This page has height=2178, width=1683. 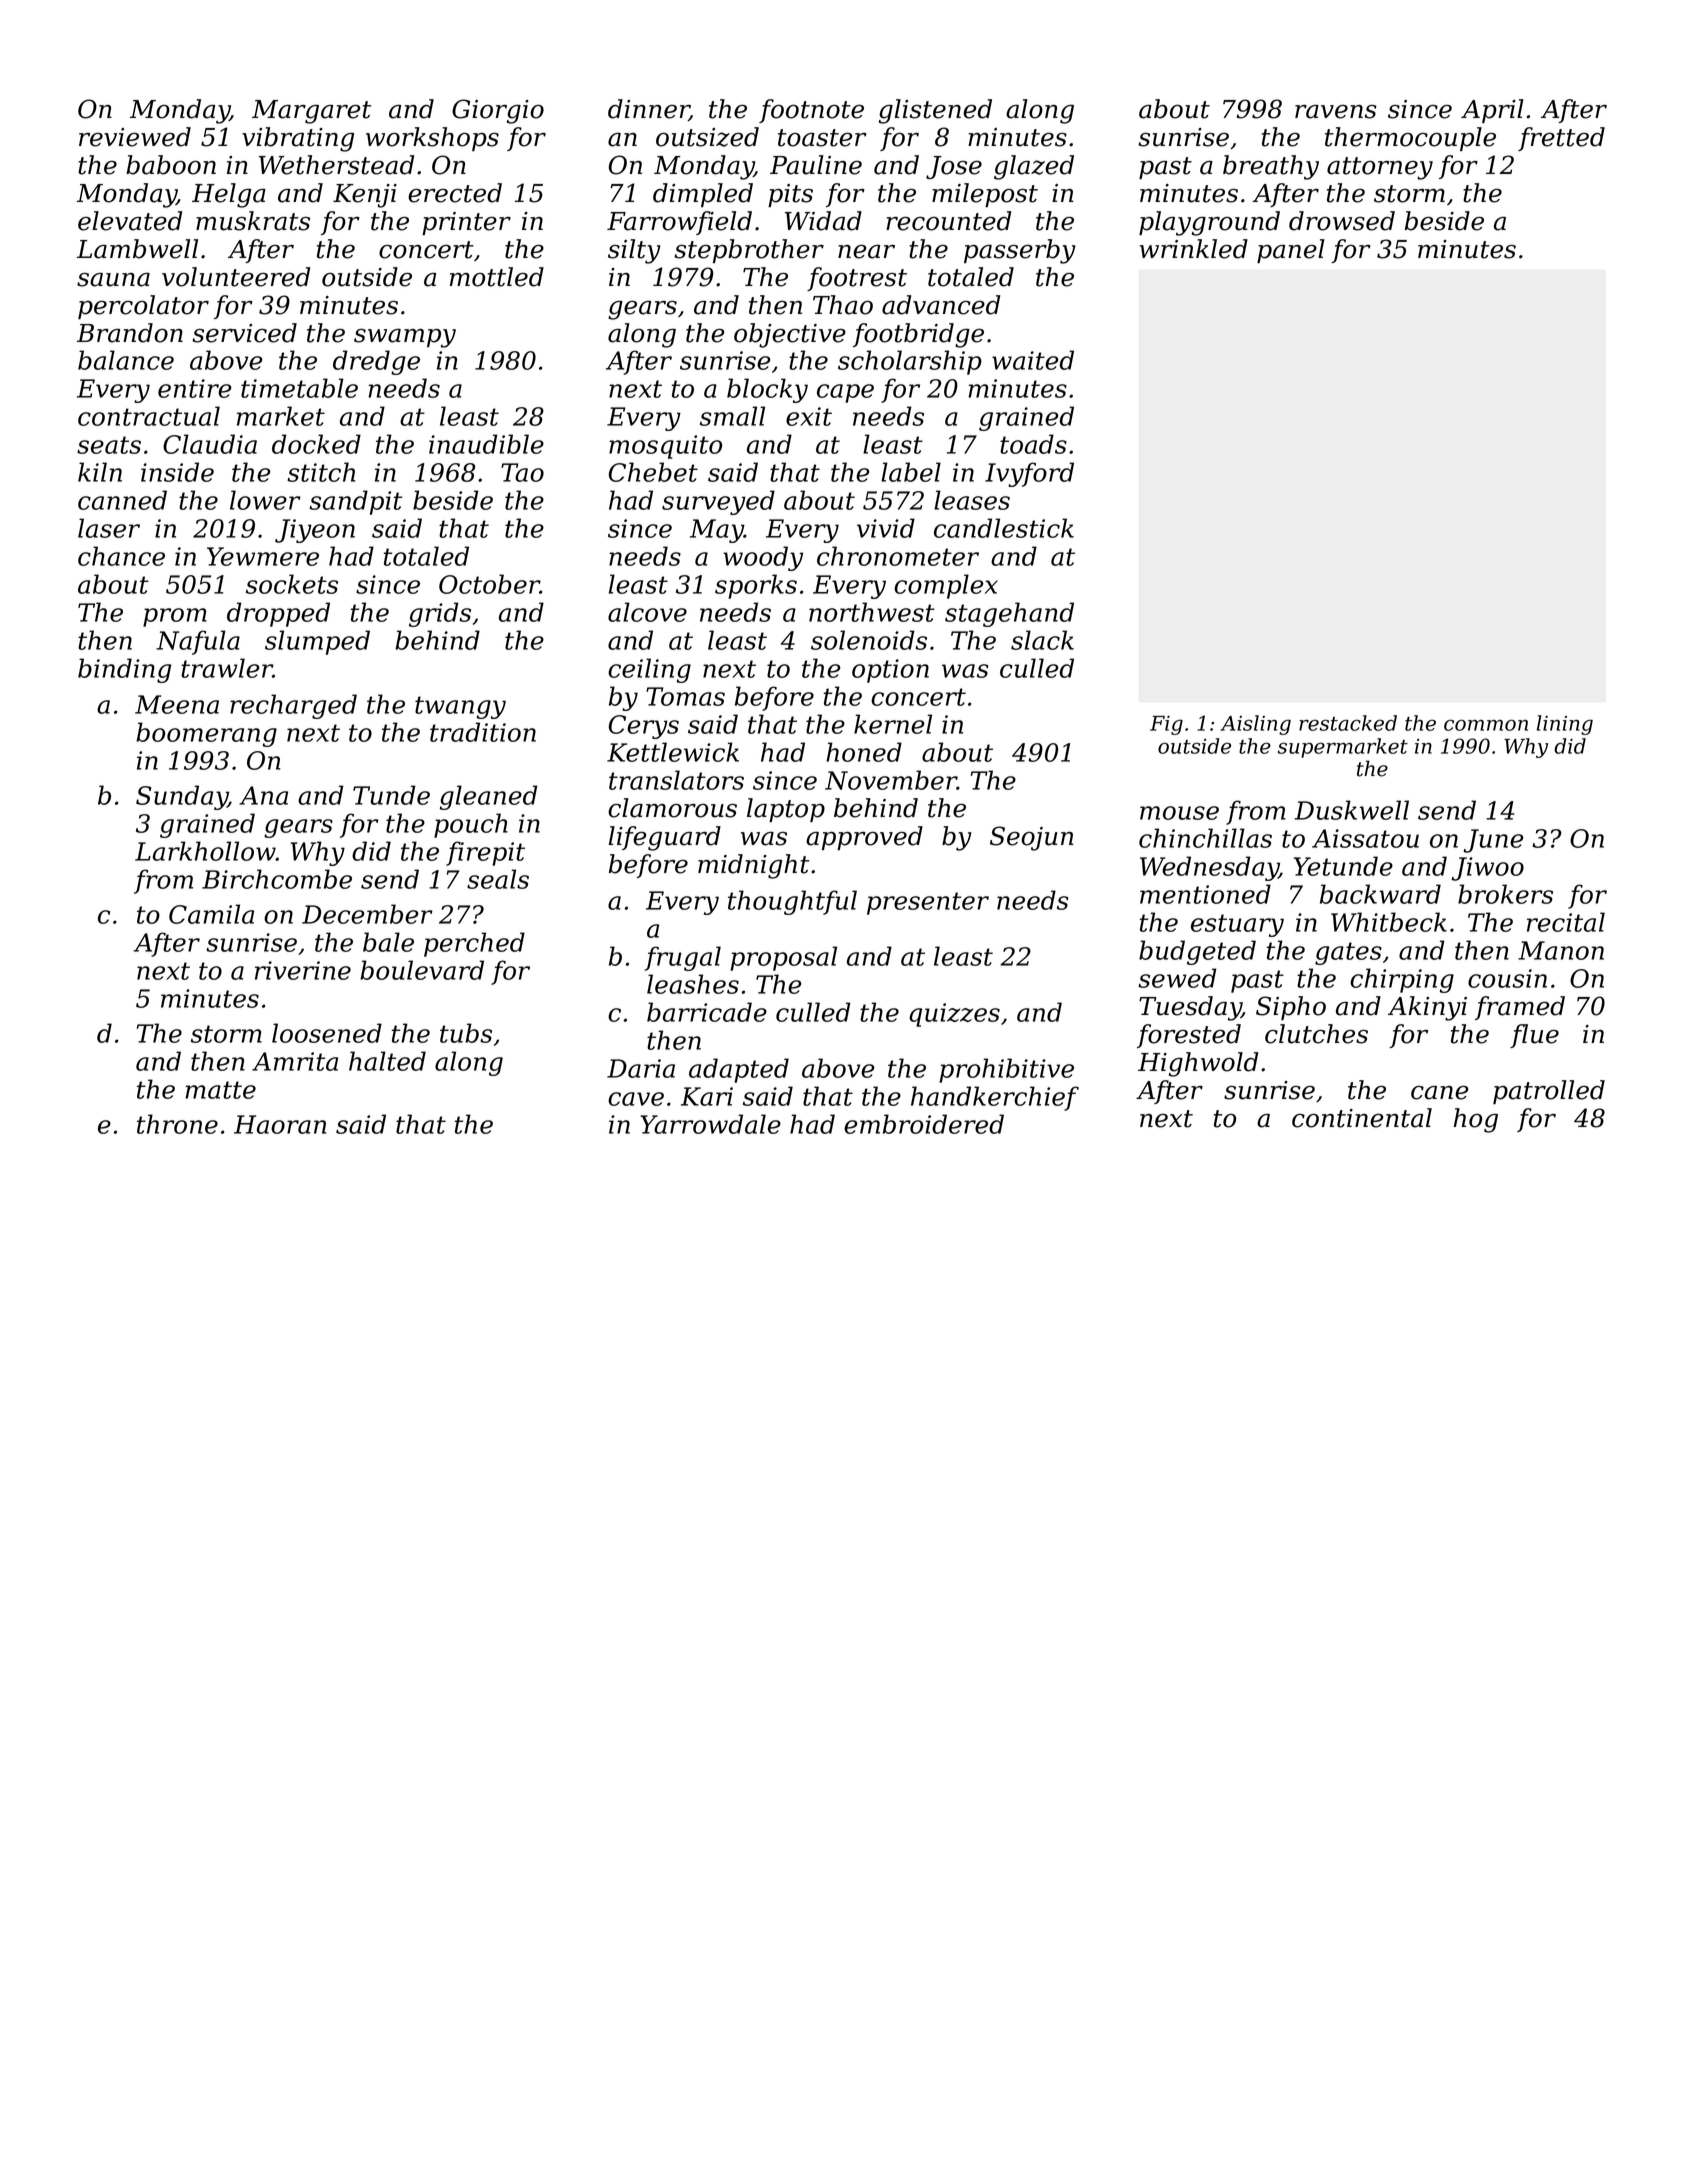 I want to click on dinner, so click(x=648, y=110).
